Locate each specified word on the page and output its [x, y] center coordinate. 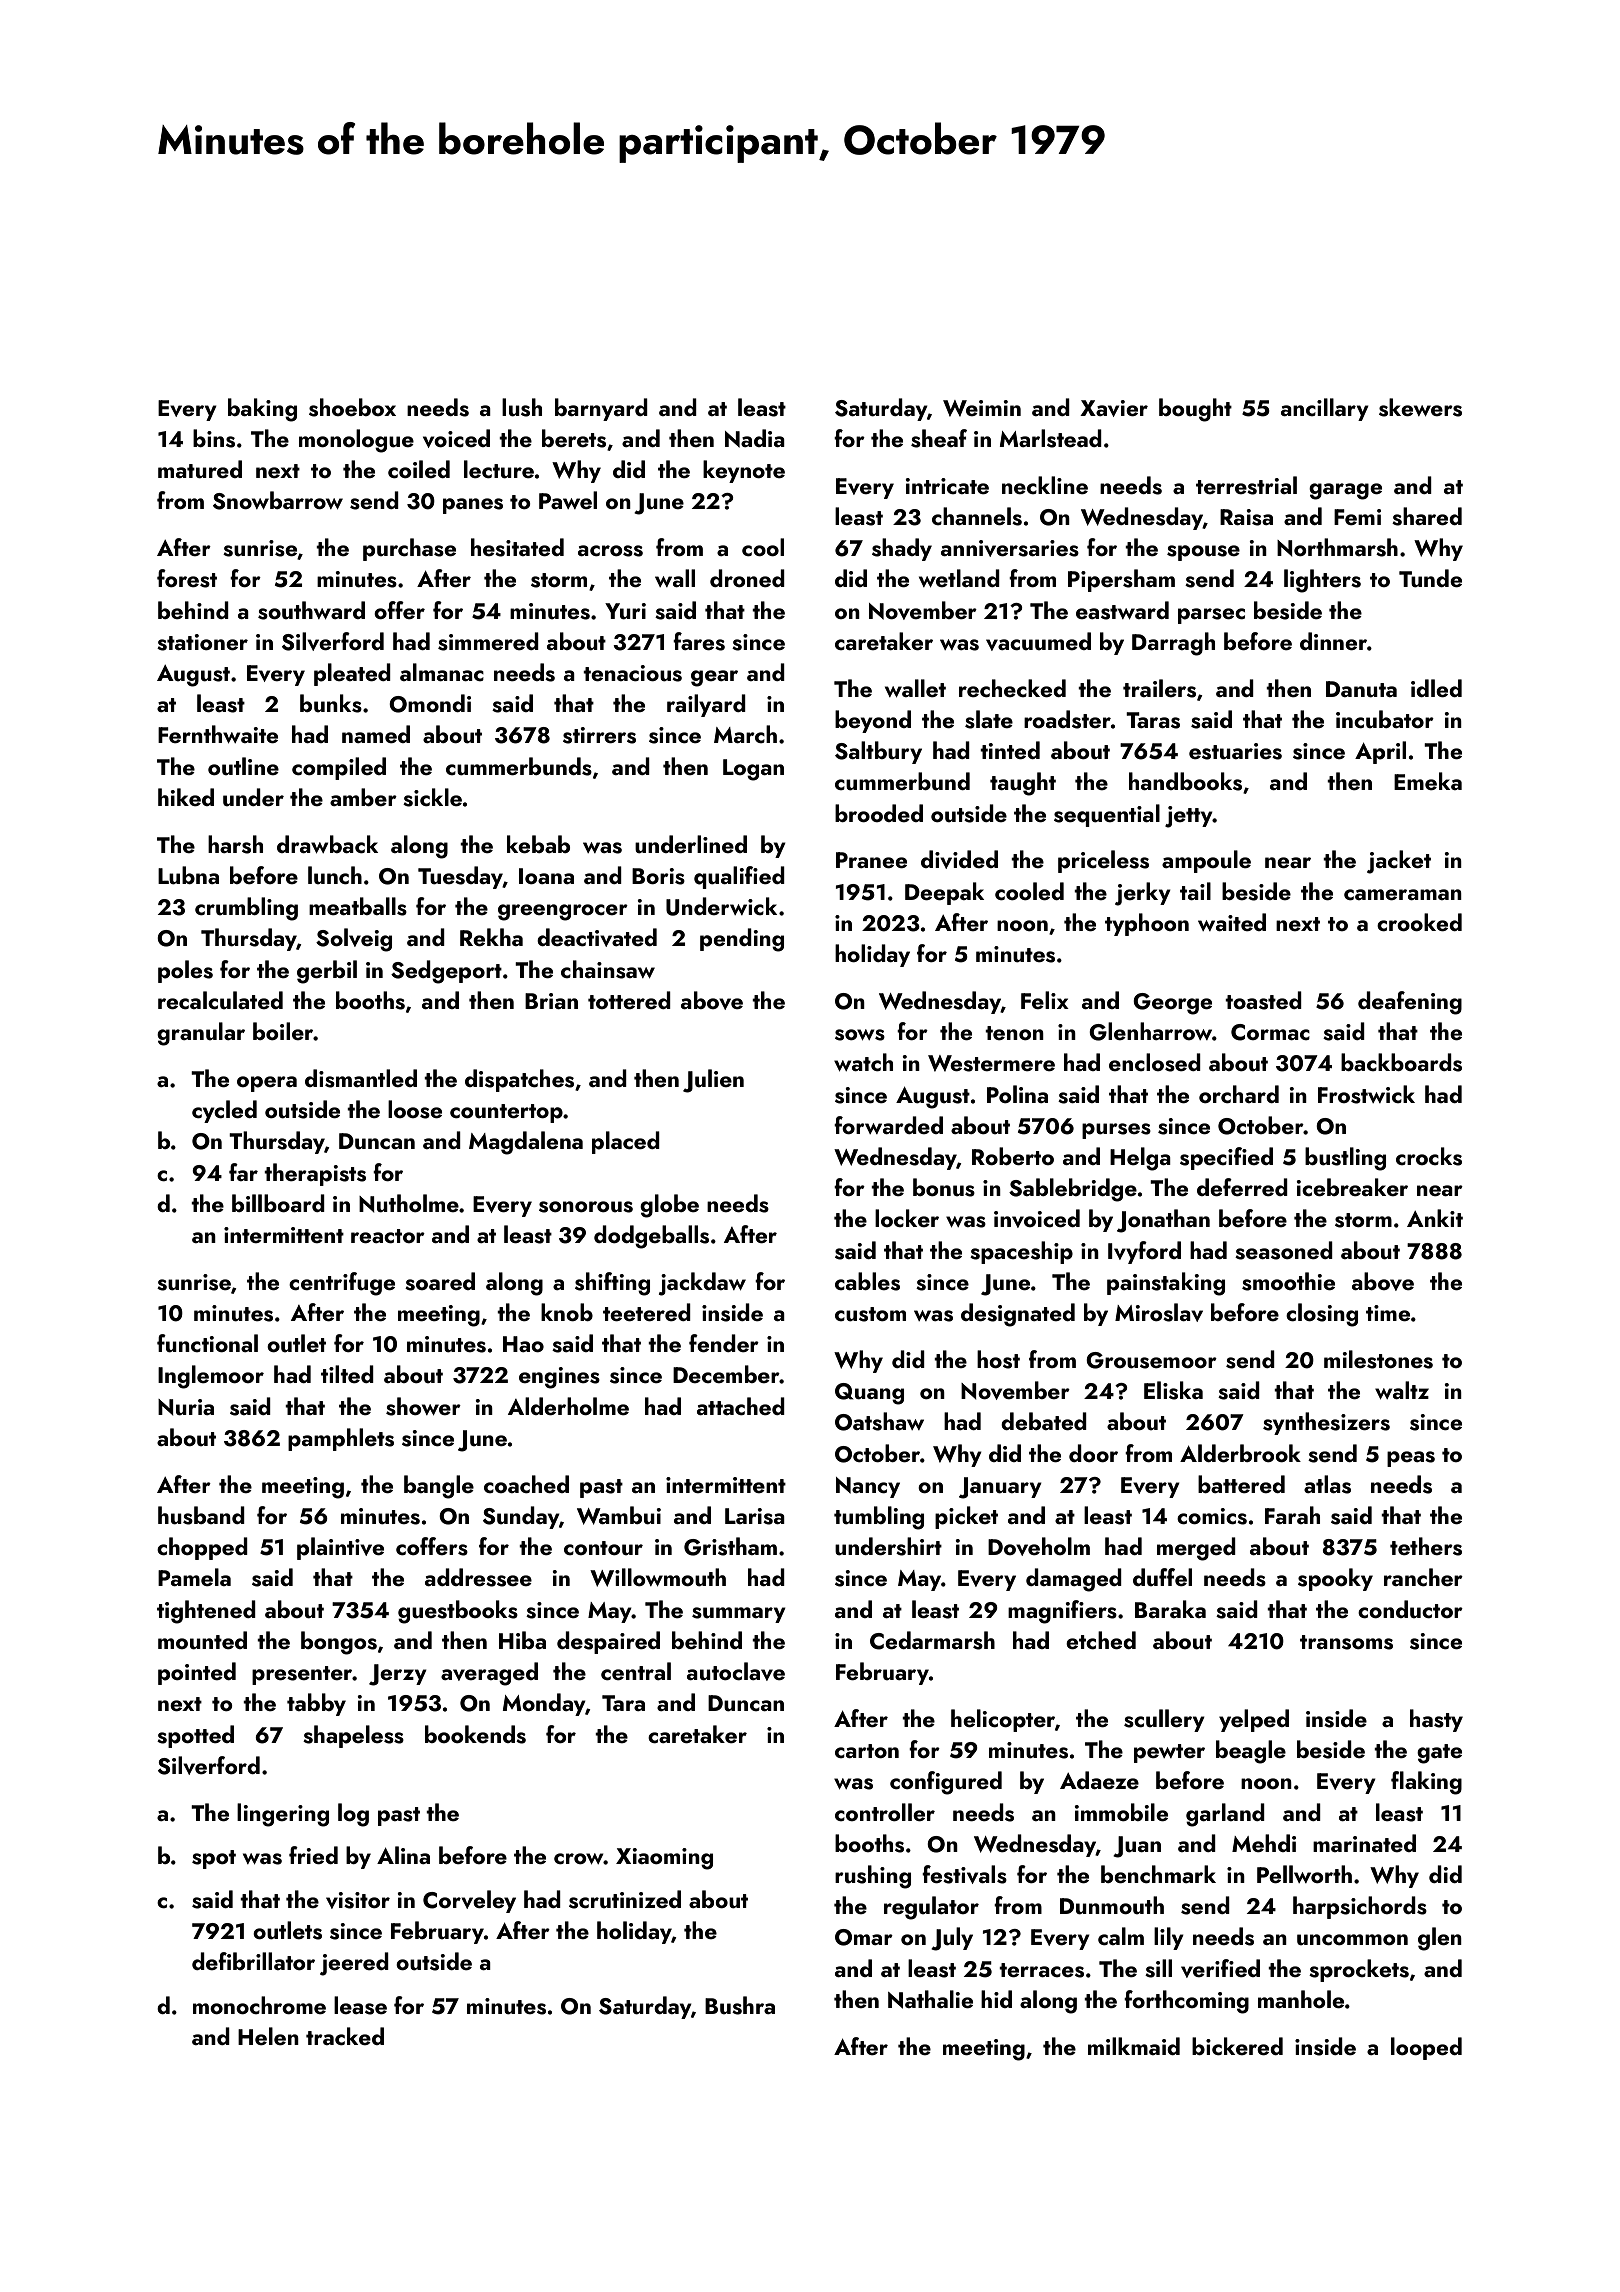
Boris [658, 876]
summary [739, 1615]
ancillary [1325, 409]
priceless [1103, 861]
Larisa [755, 1516]
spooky [1335, 1579]
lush [522, 407]
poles [185, 971]
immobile [1121, 1812]
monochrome [259, 2005]
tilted [347, 1374]
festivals [964, 1874]
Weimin [982, 408]
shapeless [353, 1736]
